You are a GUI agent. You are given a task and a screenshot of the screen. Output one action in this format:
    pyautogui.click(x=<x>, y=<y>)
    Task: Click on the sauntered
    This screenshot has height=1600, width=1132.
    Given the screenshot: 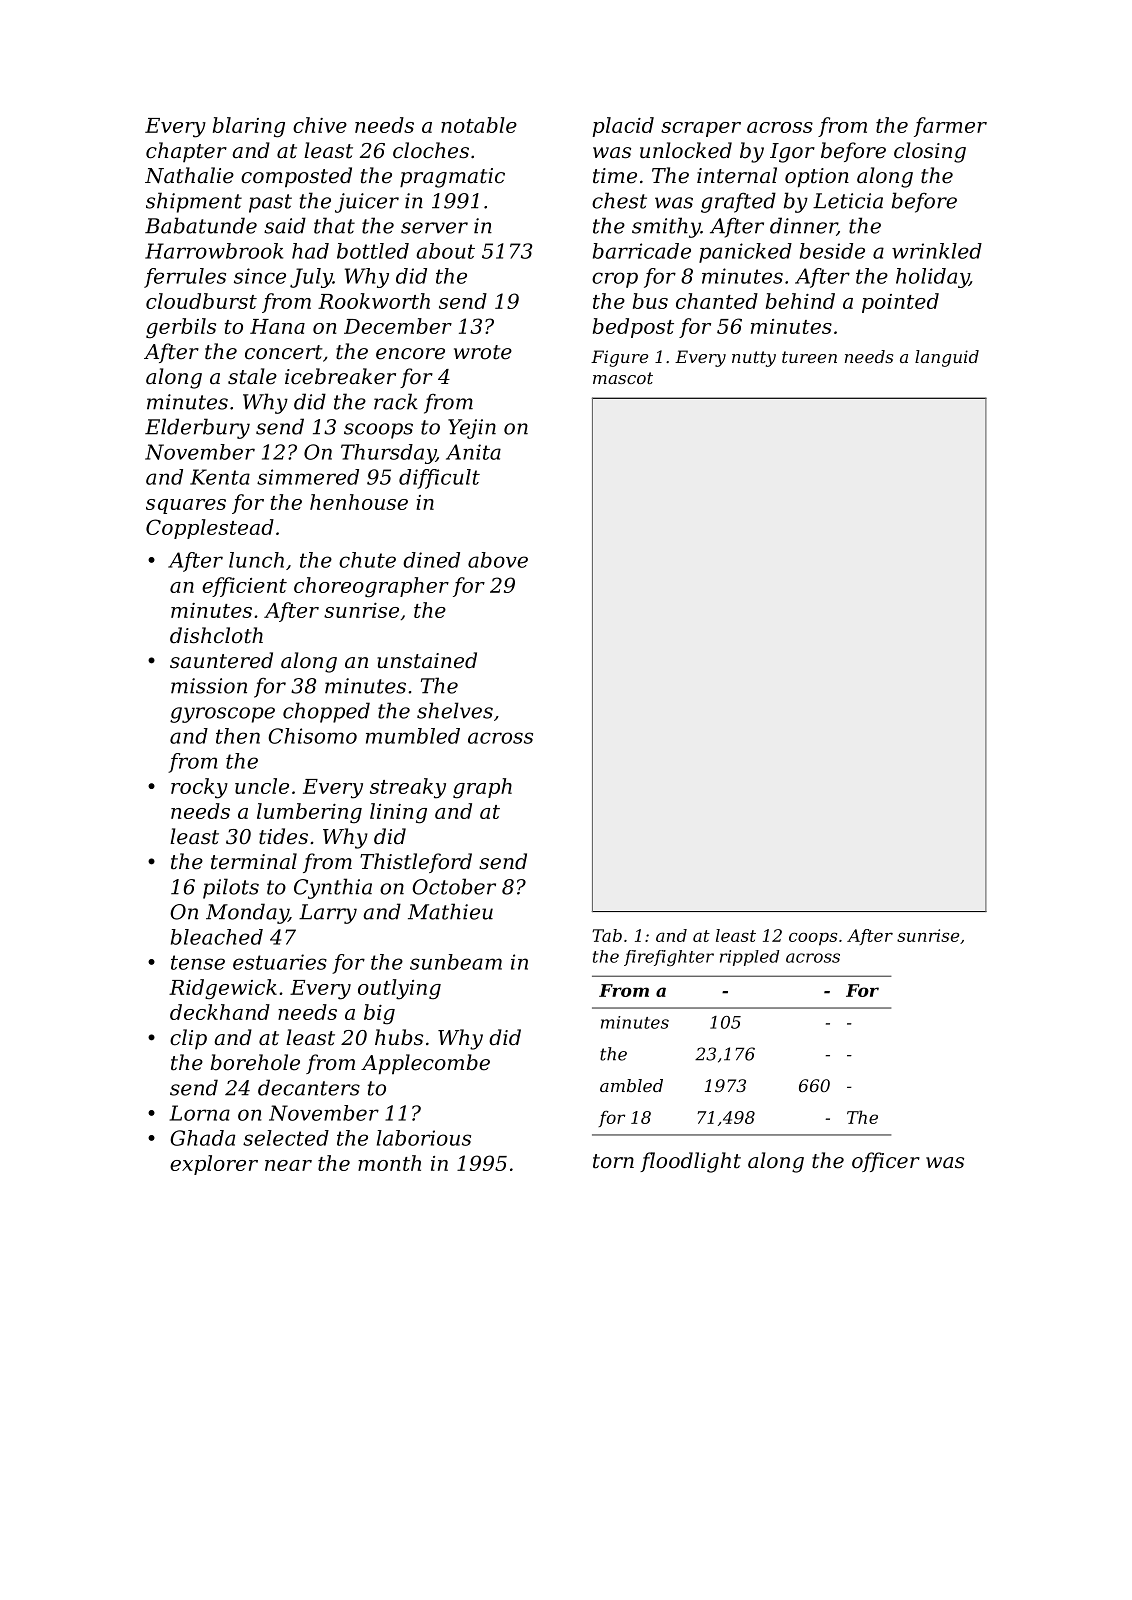 What is the action you would take?
    pyautogui.click(x=221, y=660)
